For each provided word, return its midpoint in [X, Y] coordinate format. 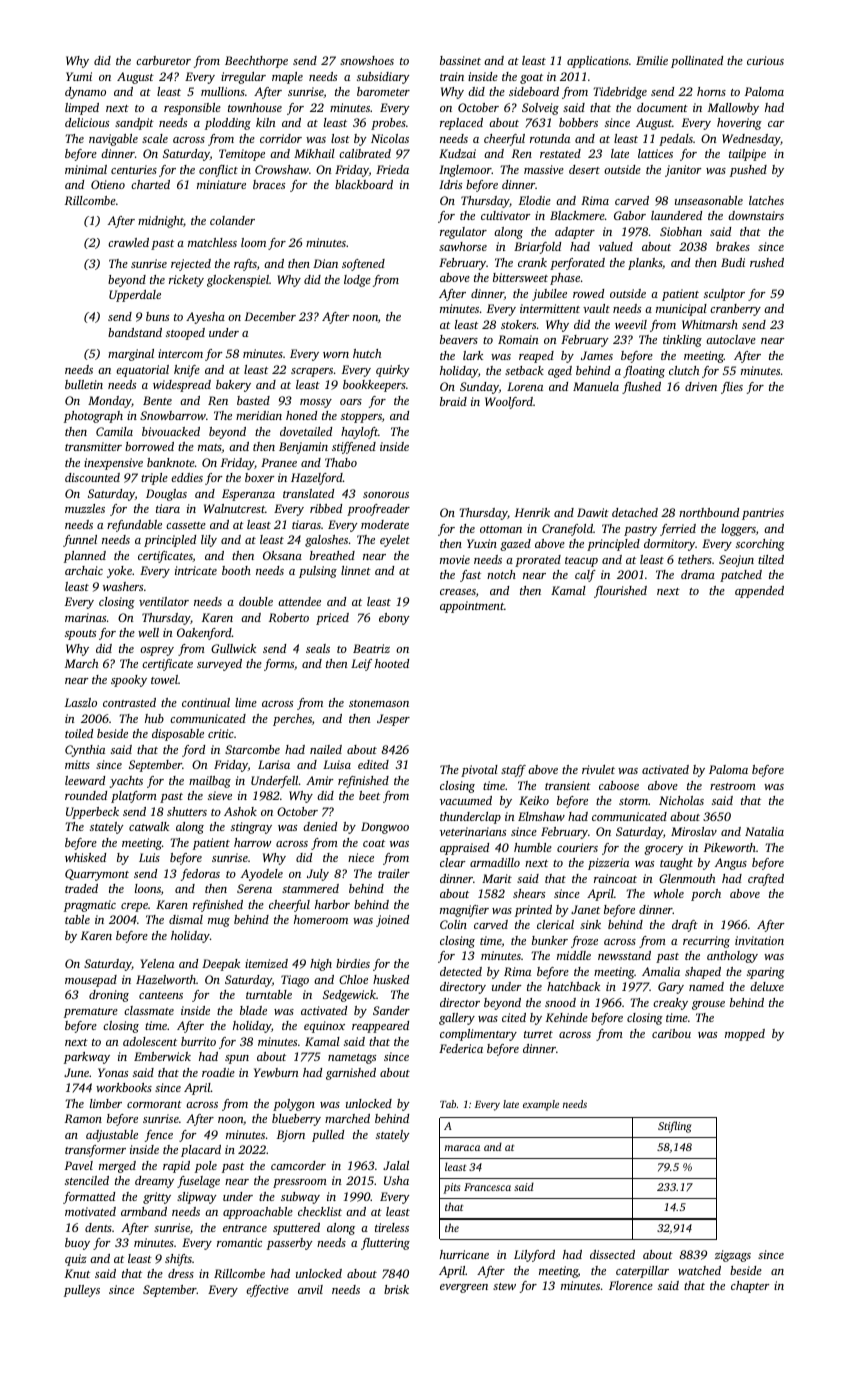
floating [644, 372]
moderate [385, 524]
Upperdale [135, 296]
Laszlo [81, 702]
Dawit [593, 512]
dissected [612, 1254]
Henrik [532, 512]
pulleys [82, 1291]
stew [504, 1286]
